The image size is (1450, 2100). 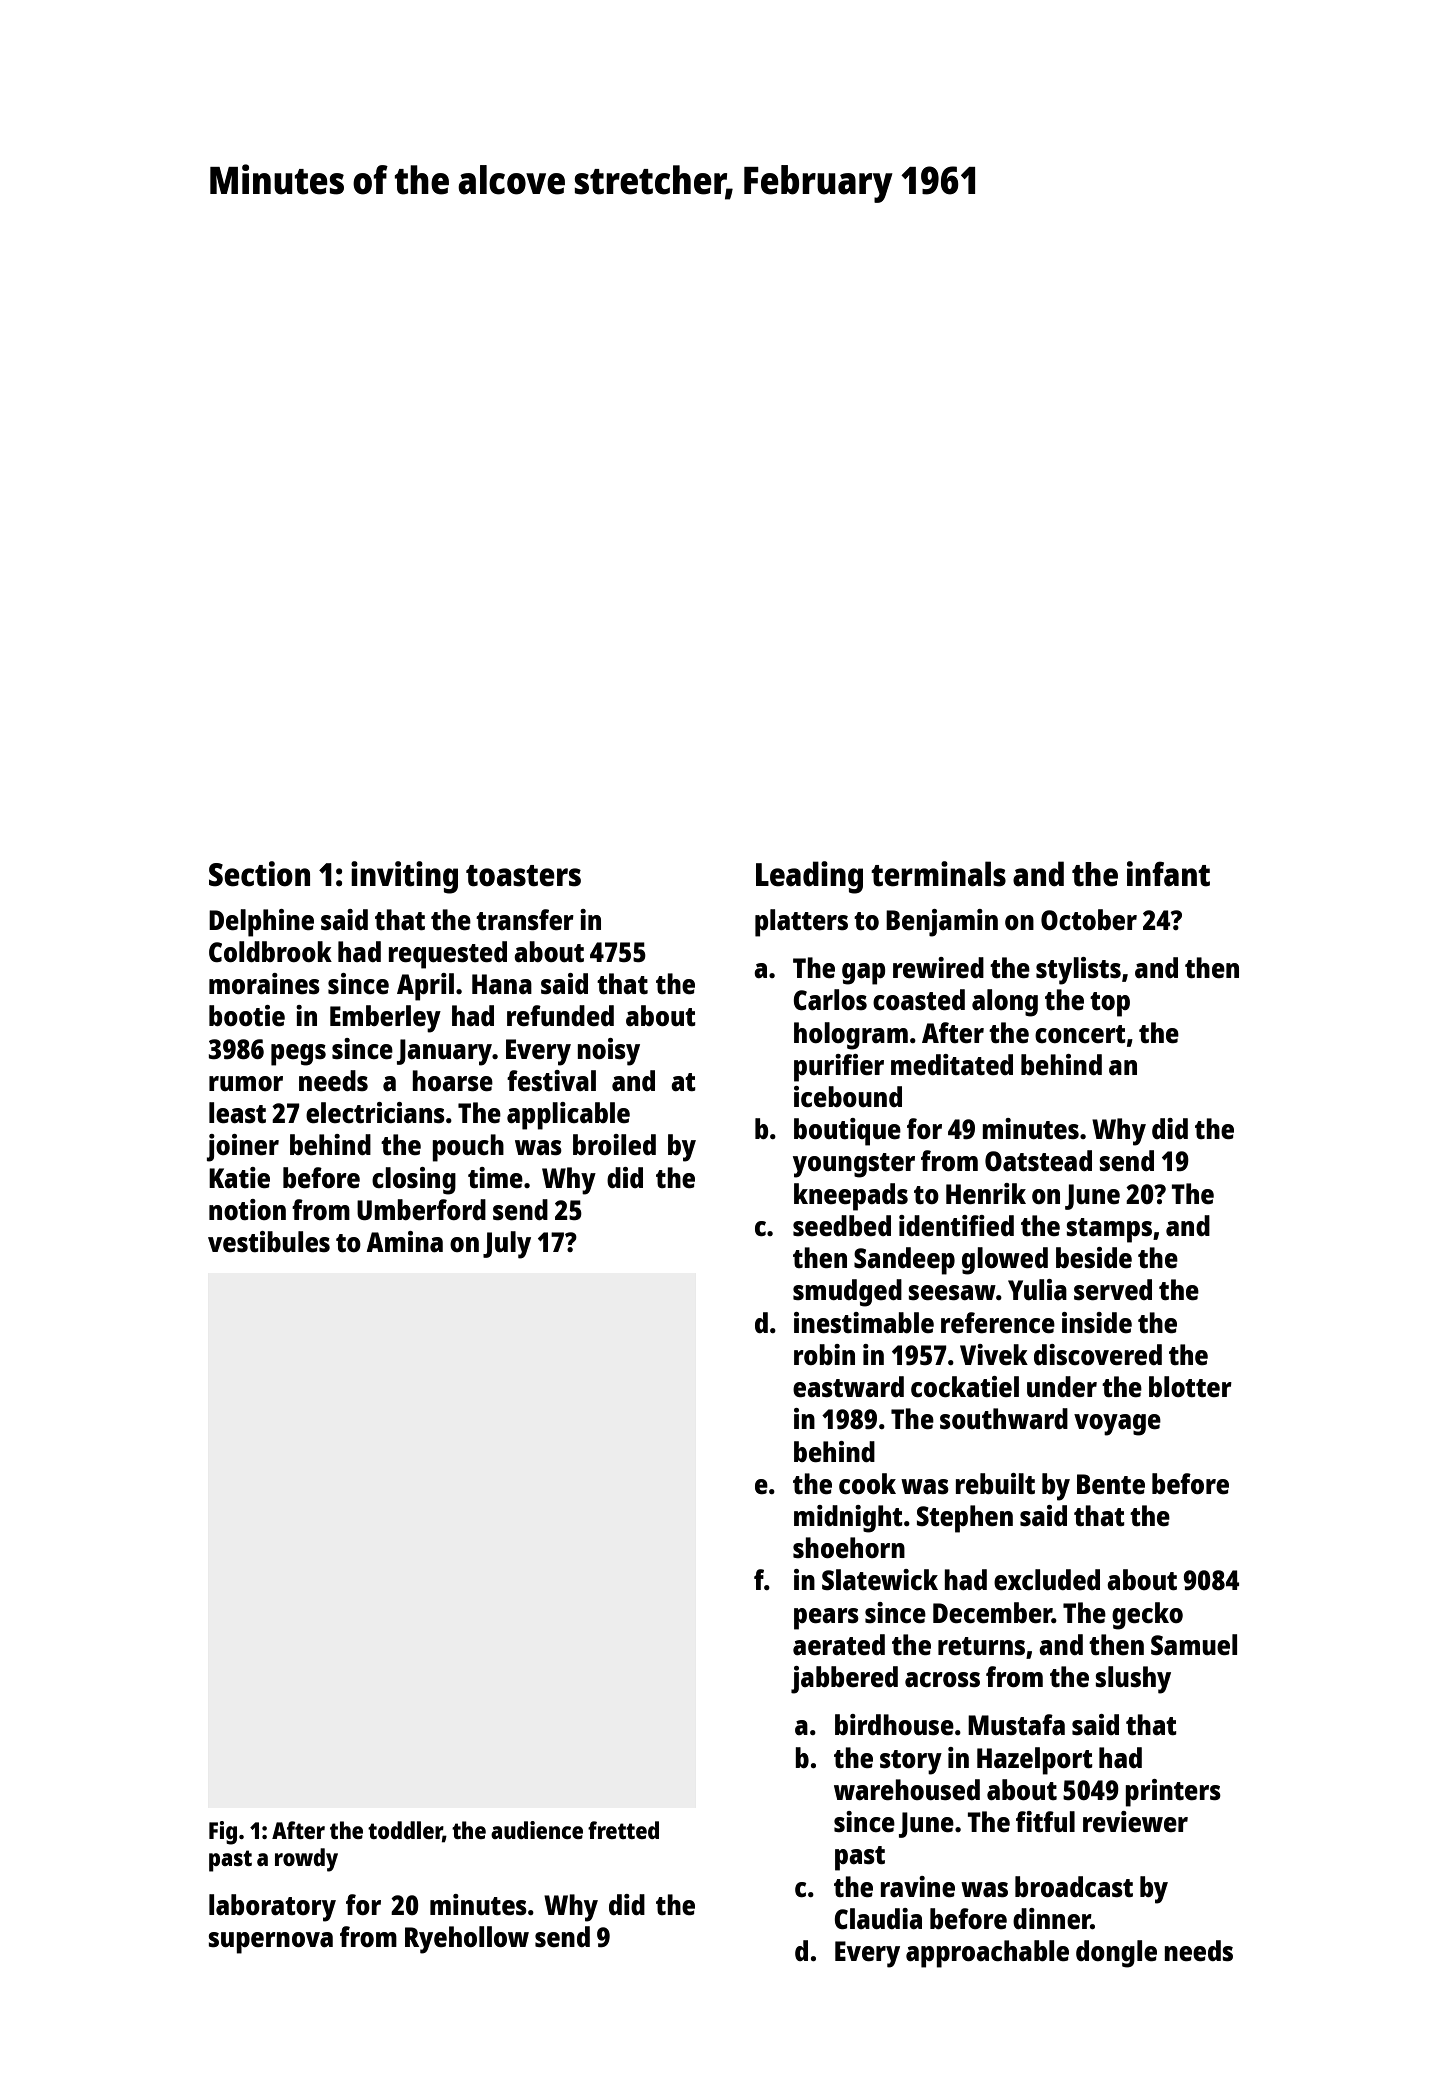 What do you see at coordinates (447, 955) in the image?
I see `requested` at bounding box center [447, 955].
